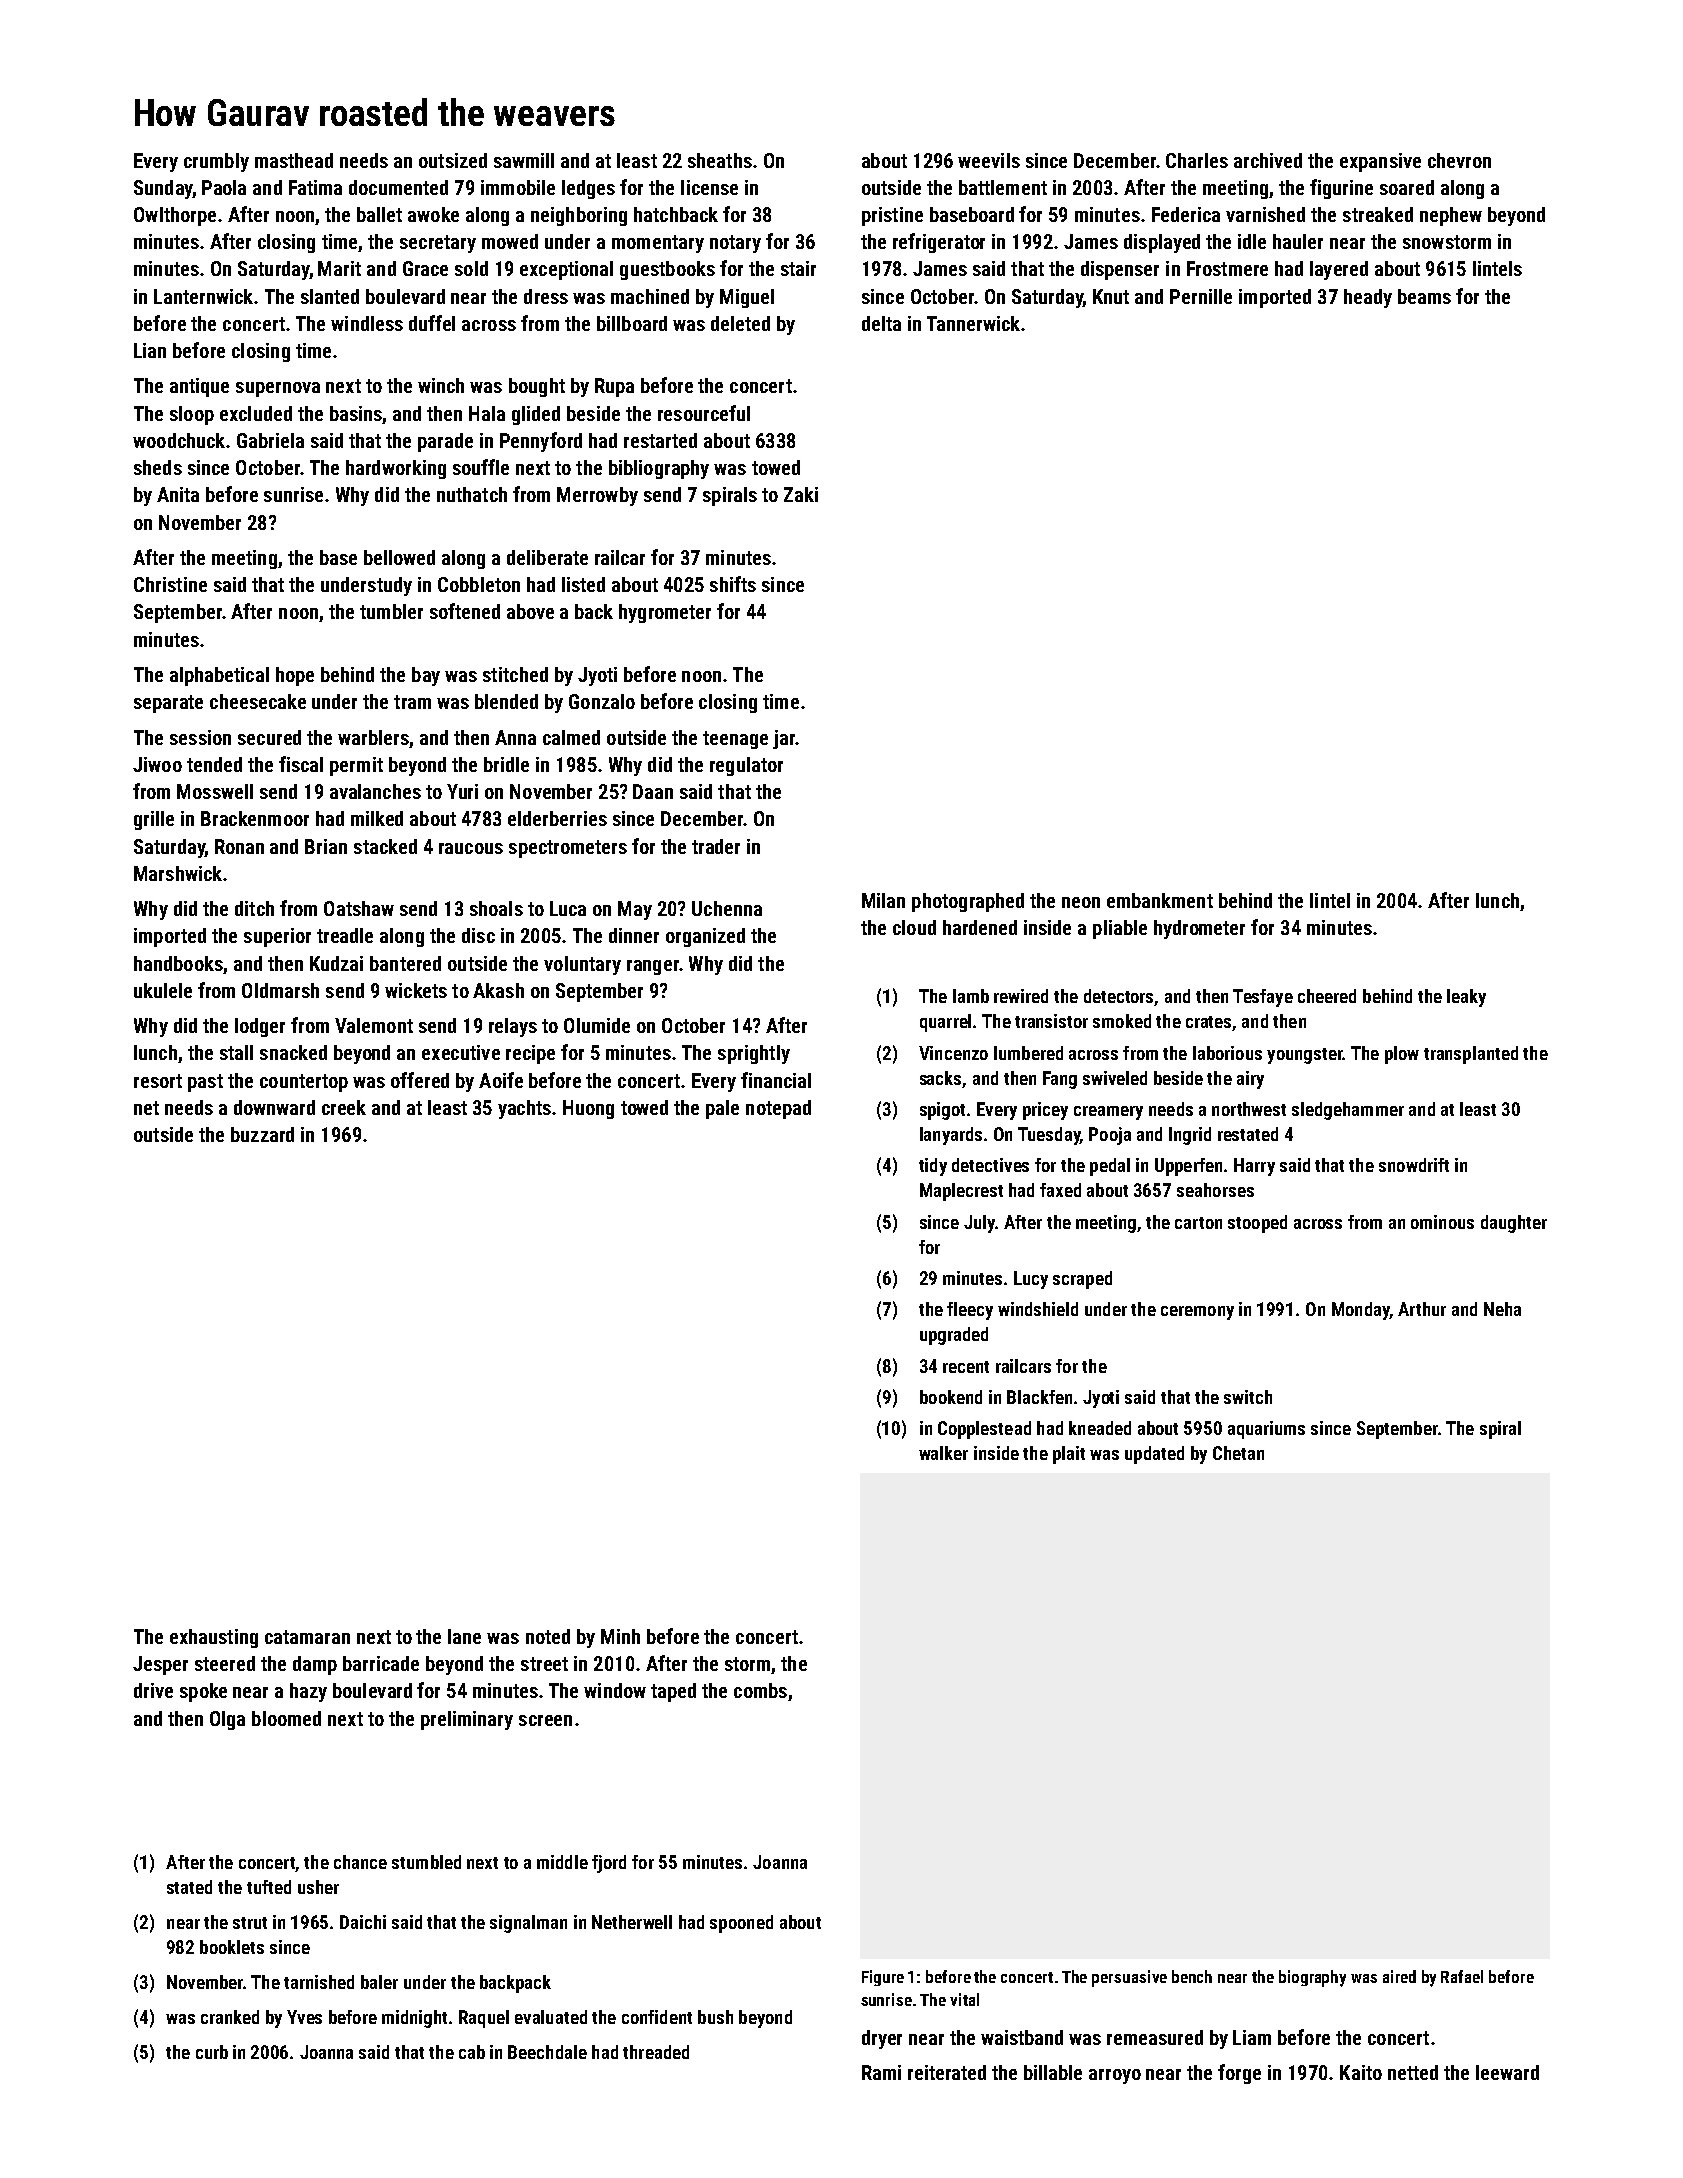 The image size is (1683, 2178). I want to click on resourceful, so click(704, 413).
